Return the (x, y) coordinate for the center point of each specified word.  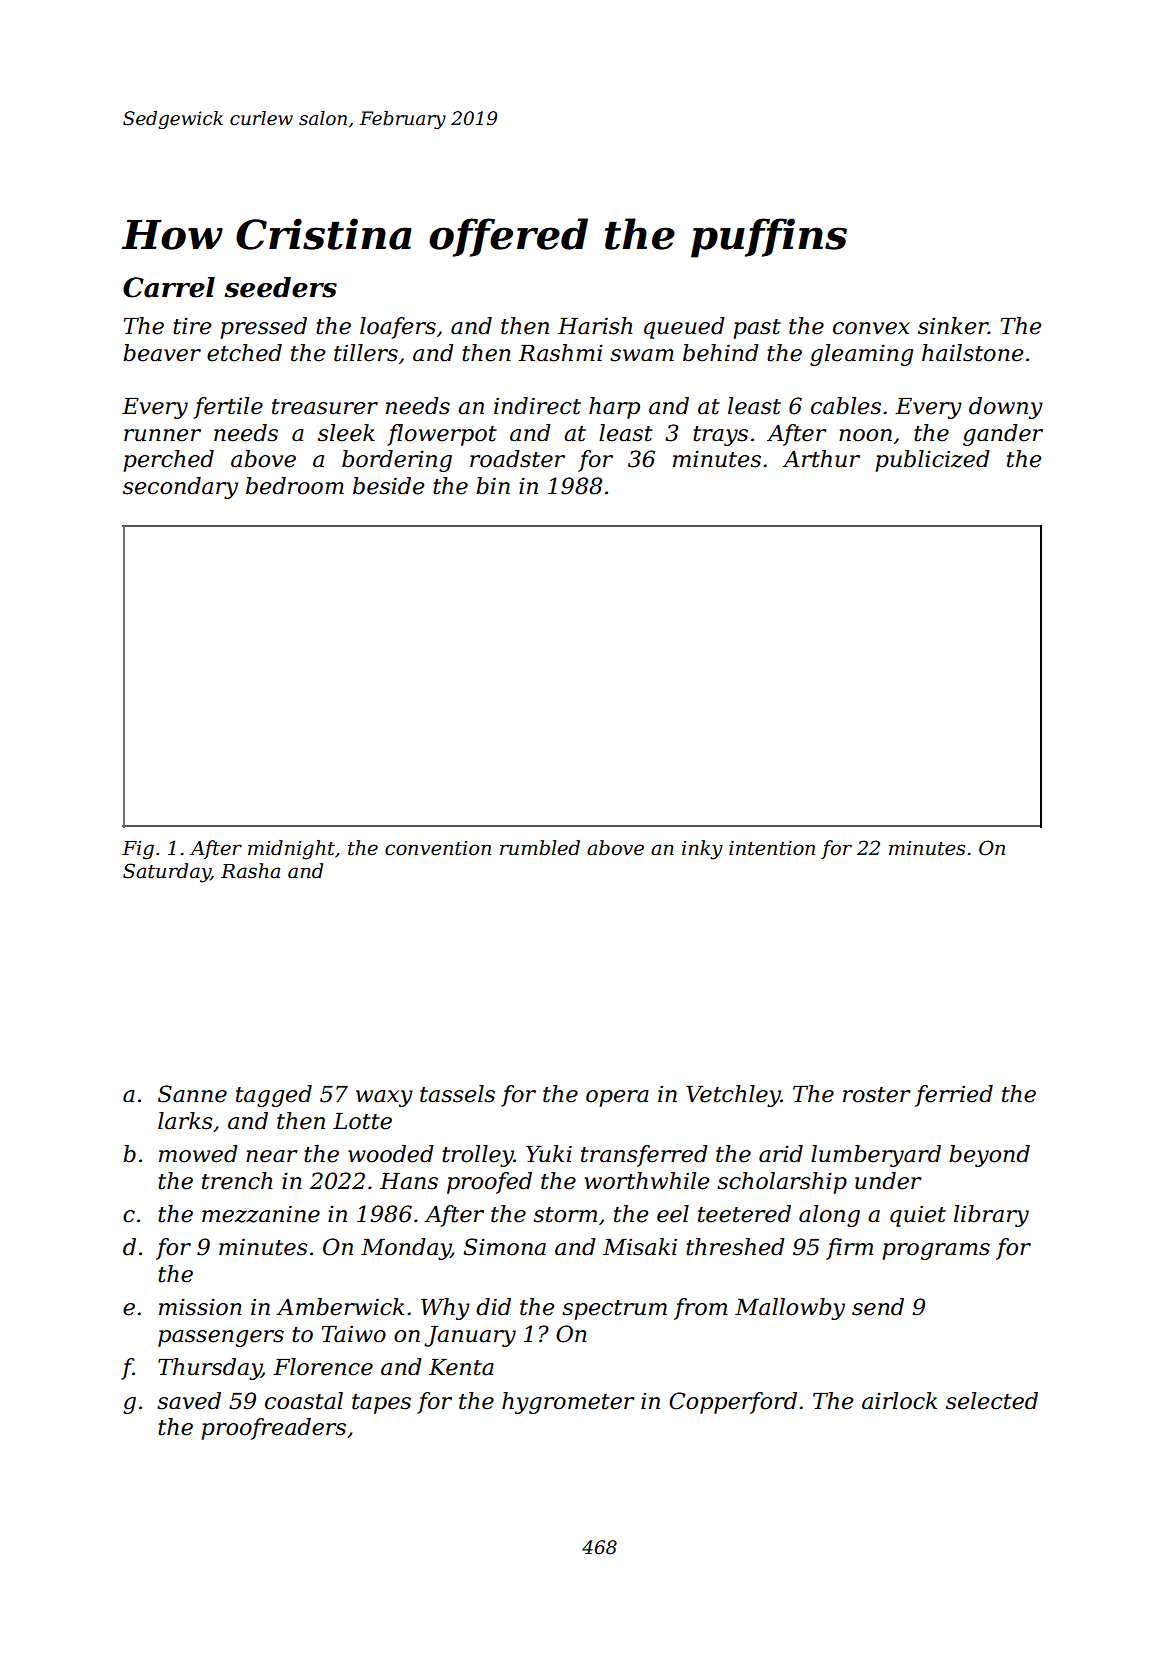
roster (877, 1095)
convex (871, 328)
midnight (291, 850)
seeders (281, 287)
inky (702, 850)
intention (772, 848)
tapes (381, 1404)
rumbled (540, 848)
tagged (274, 1096)
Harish (595, 326)
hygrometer (568, 1403)
